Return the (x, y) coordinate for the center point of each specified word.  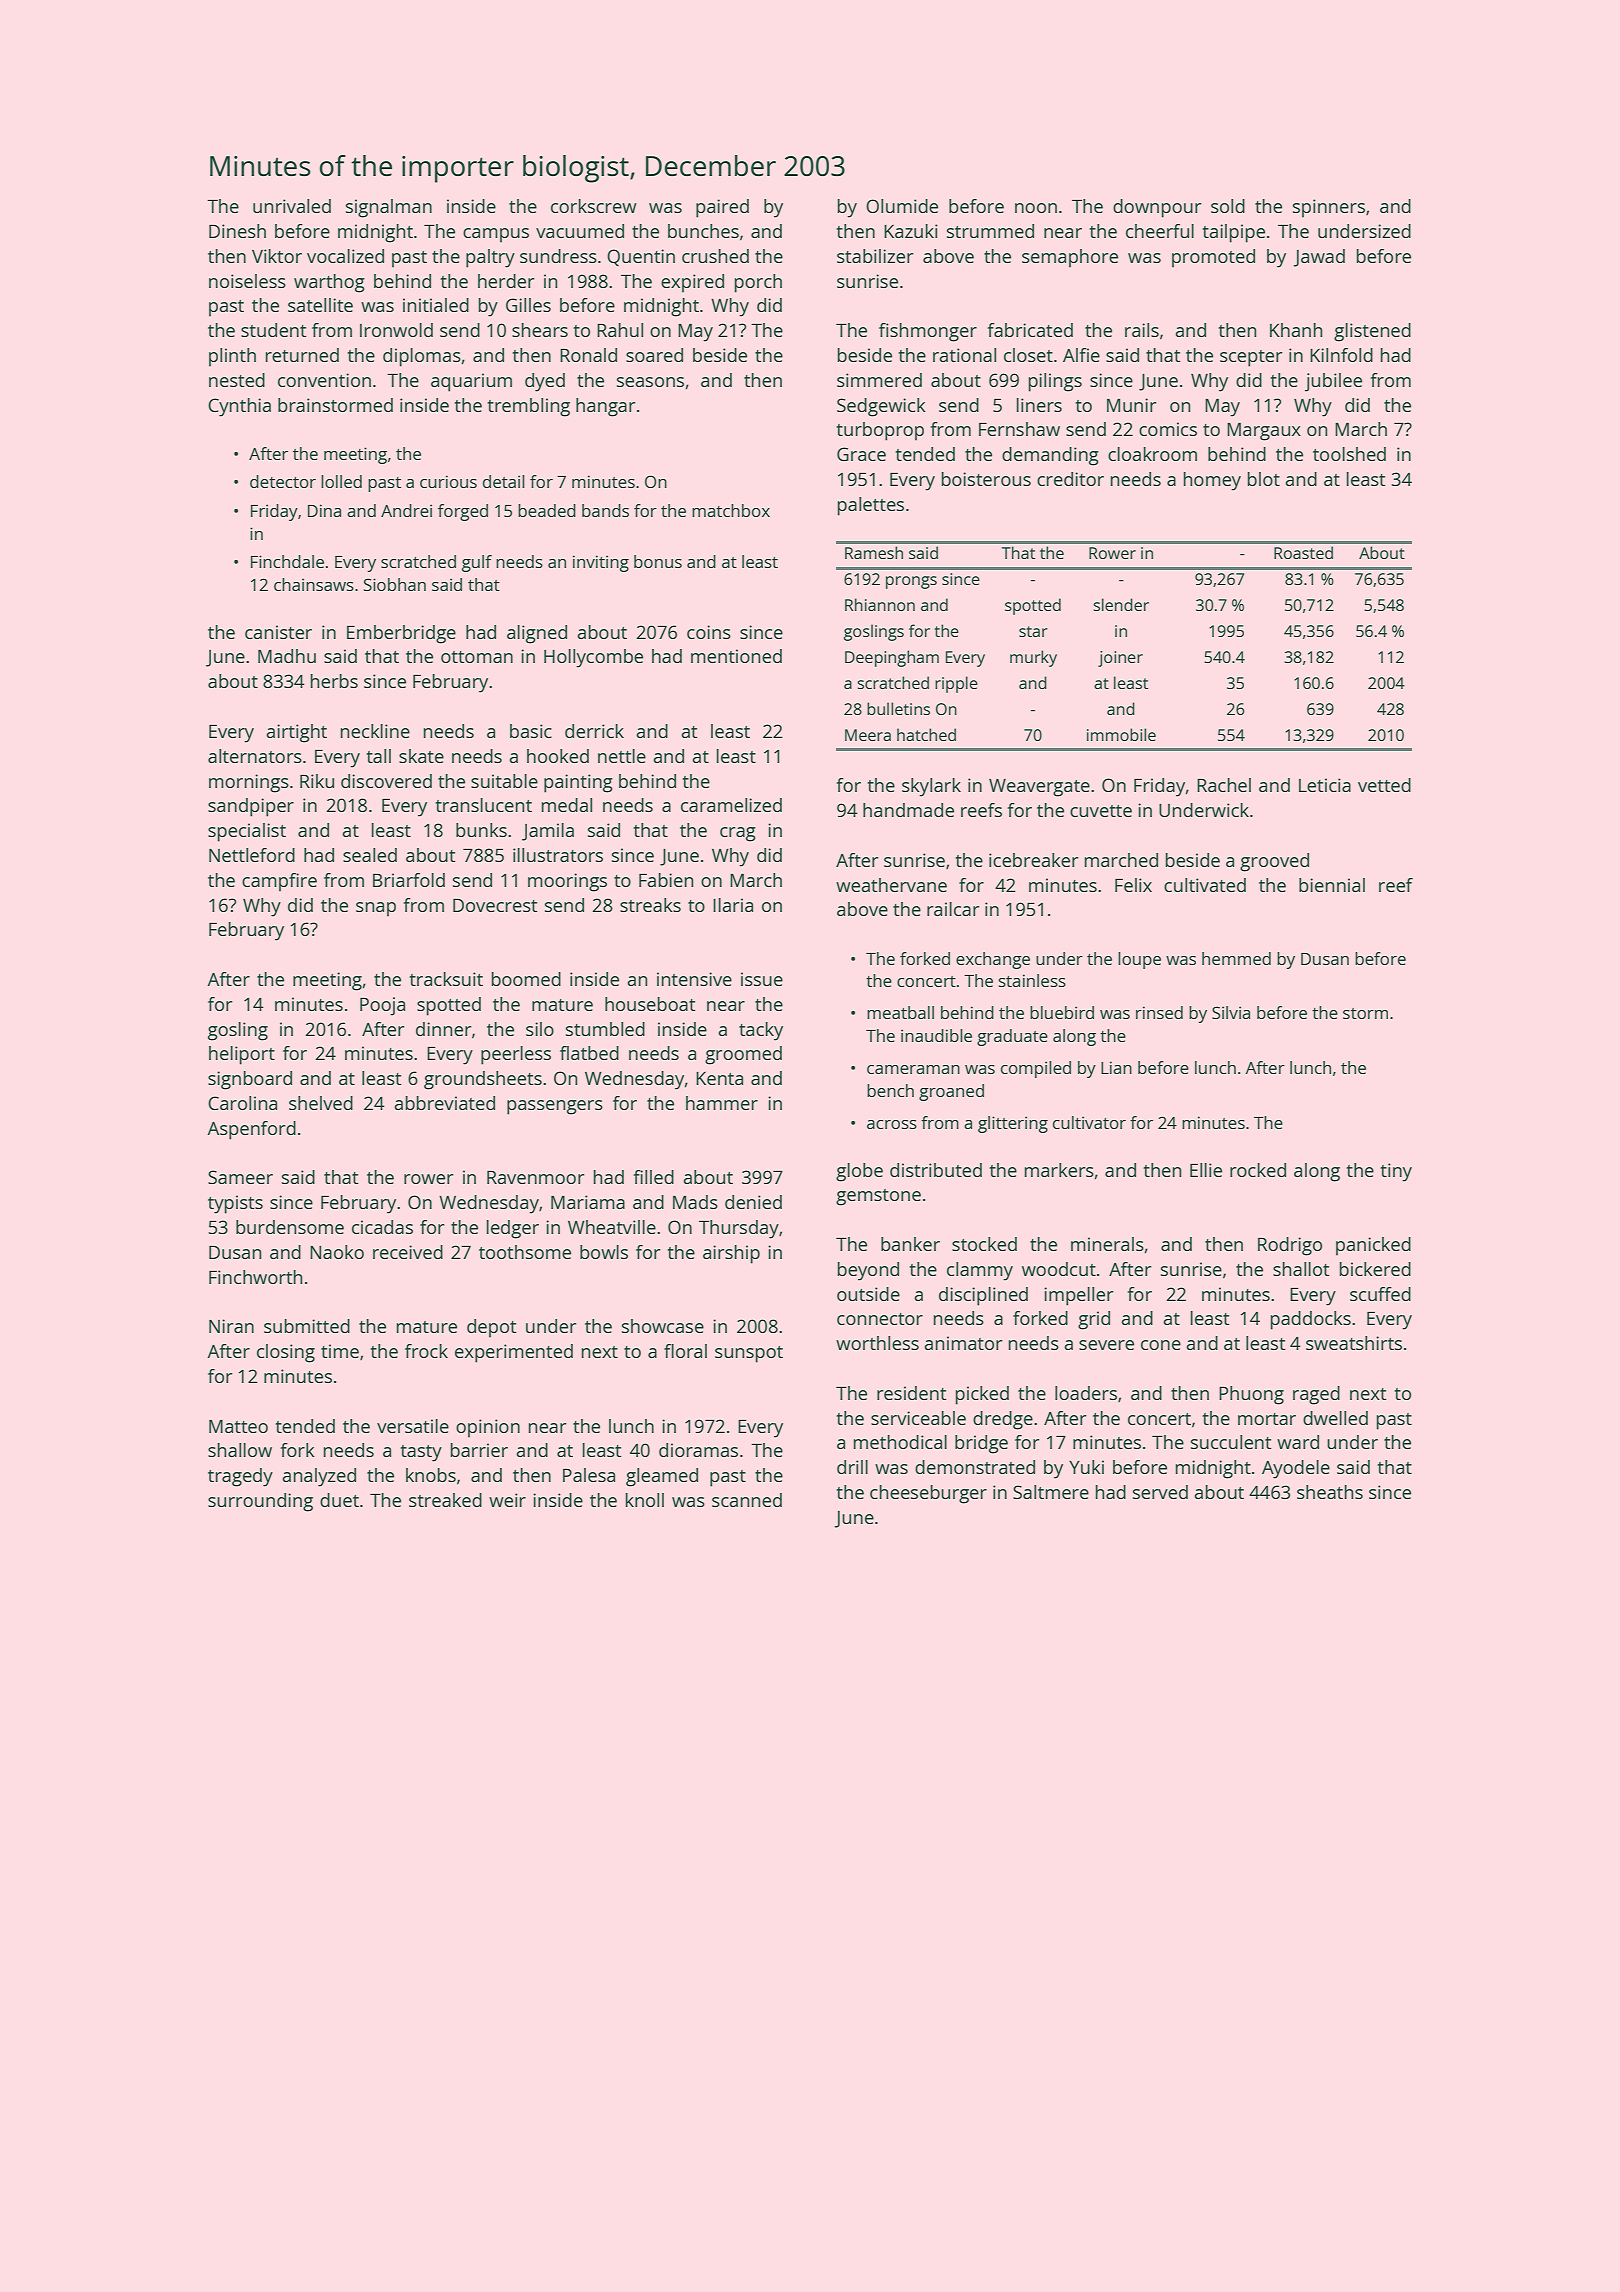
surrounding (260, 1502)
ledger (513, 1229)
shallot (1301, 1269)
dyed (545, 382)
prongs (911, 582)
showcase (663, 1326)
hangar (605, 407)
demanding (1050, 456)
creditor (1070, 479)
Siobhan (395, 584)
